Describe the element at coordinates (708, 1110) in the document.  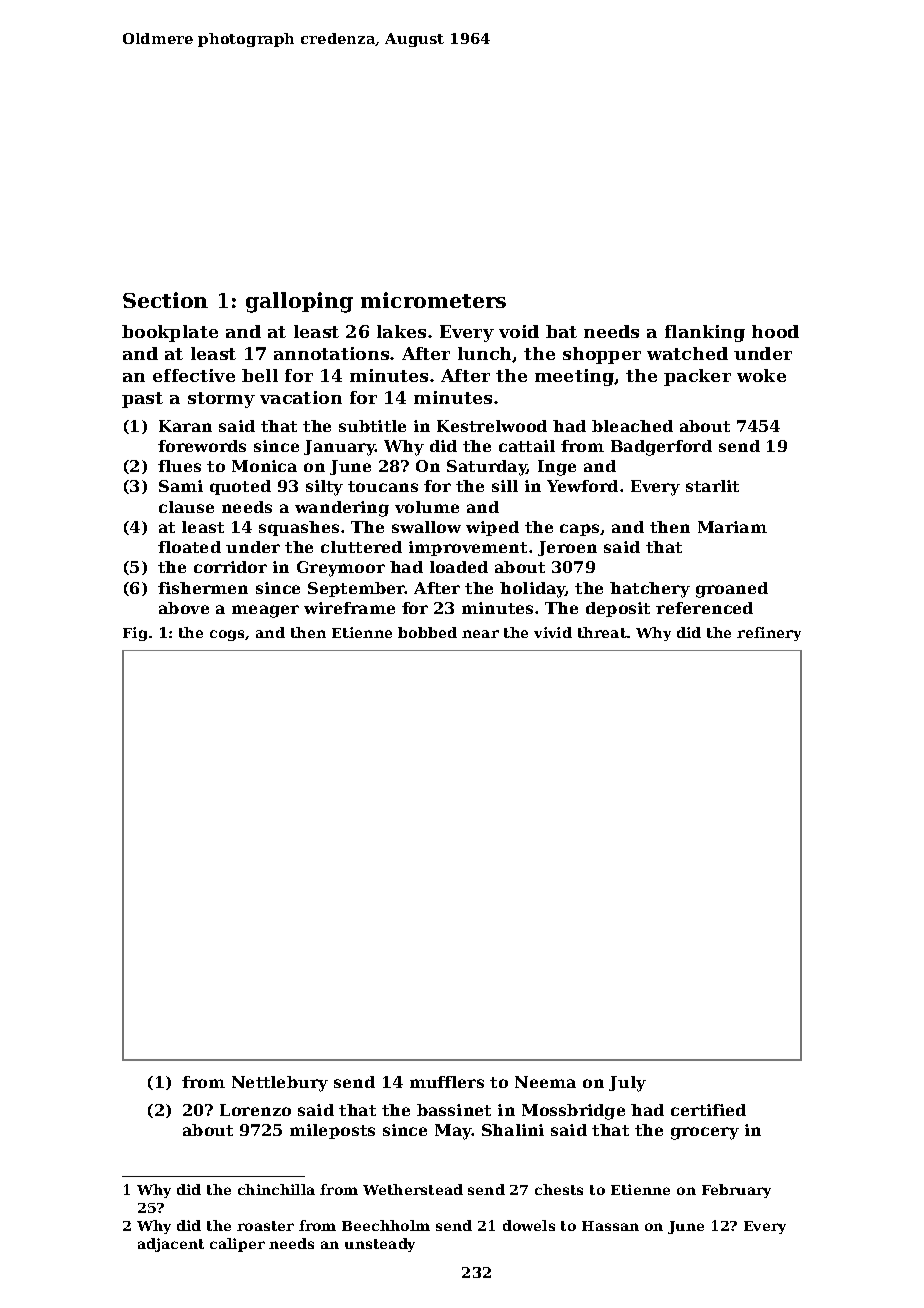
I see `certified` at that location.
